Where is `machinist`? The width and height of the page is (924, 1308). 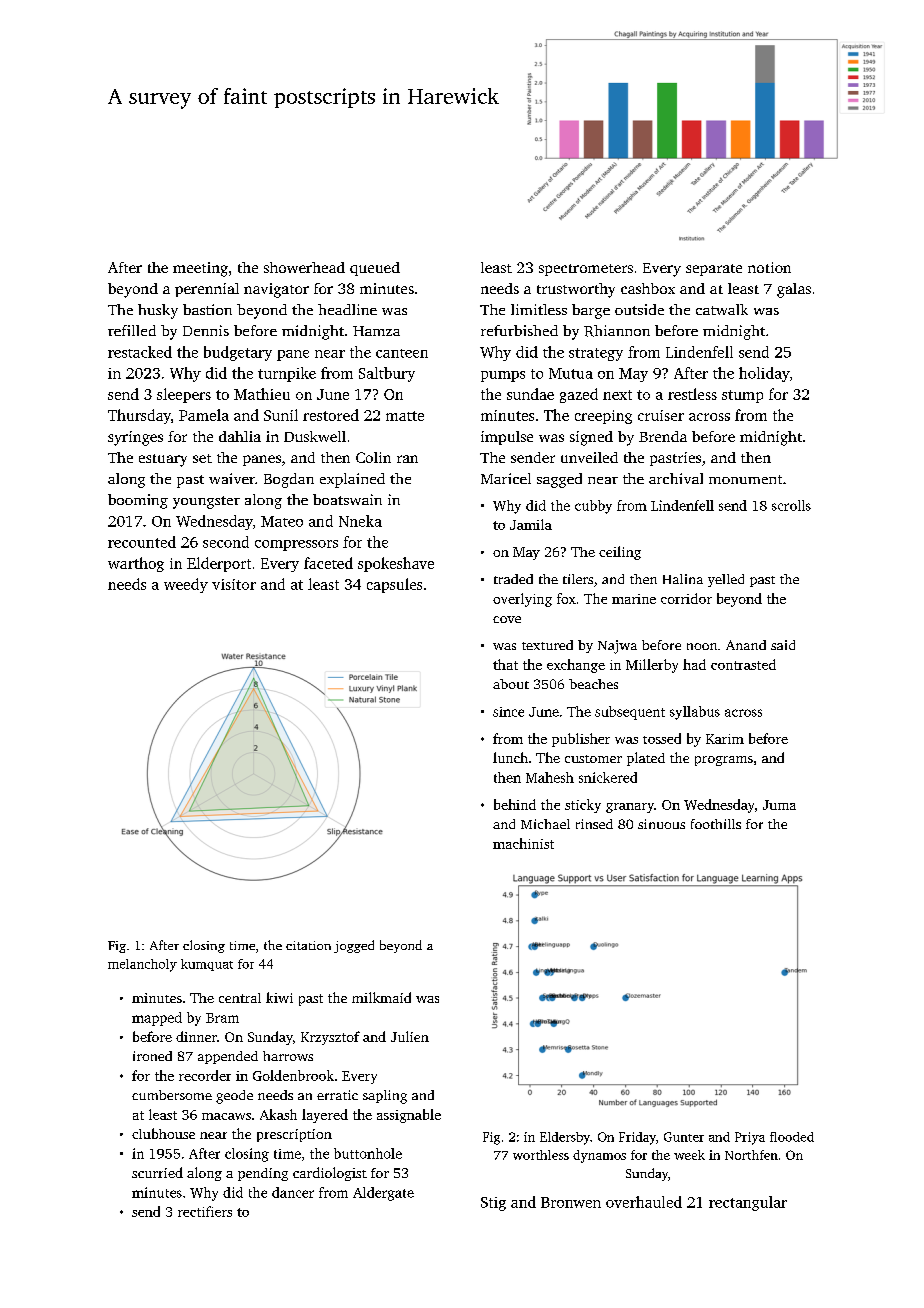
machinist is located at coordinates (523, 843).
